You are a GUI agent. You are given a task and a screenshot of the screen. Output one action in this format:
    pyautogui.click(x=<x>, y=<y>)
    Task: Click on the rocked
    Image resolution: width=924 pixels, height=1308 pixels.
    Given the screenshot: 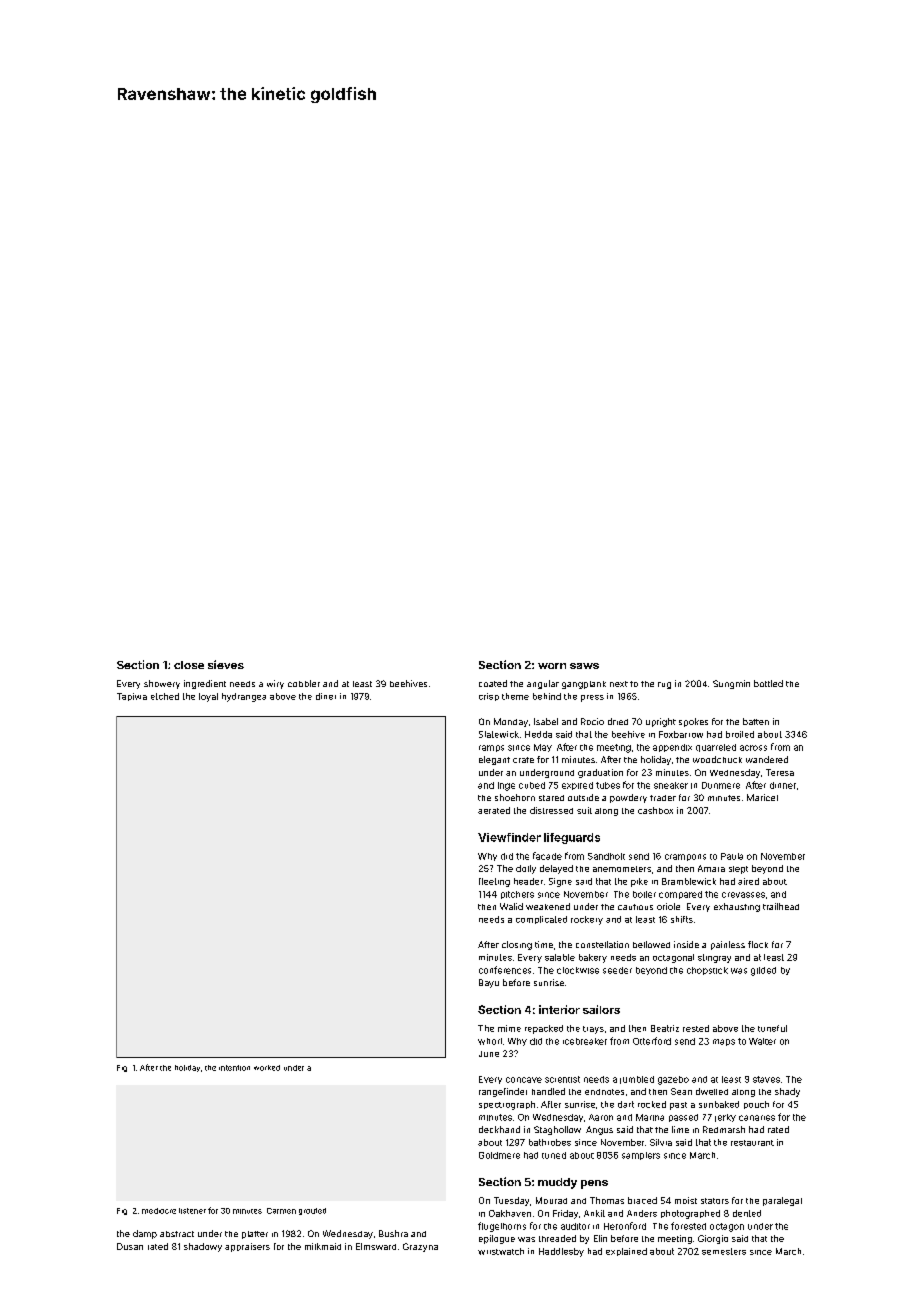 What is the action you would take?
    pyautogui.click(x=652, y=1104)
